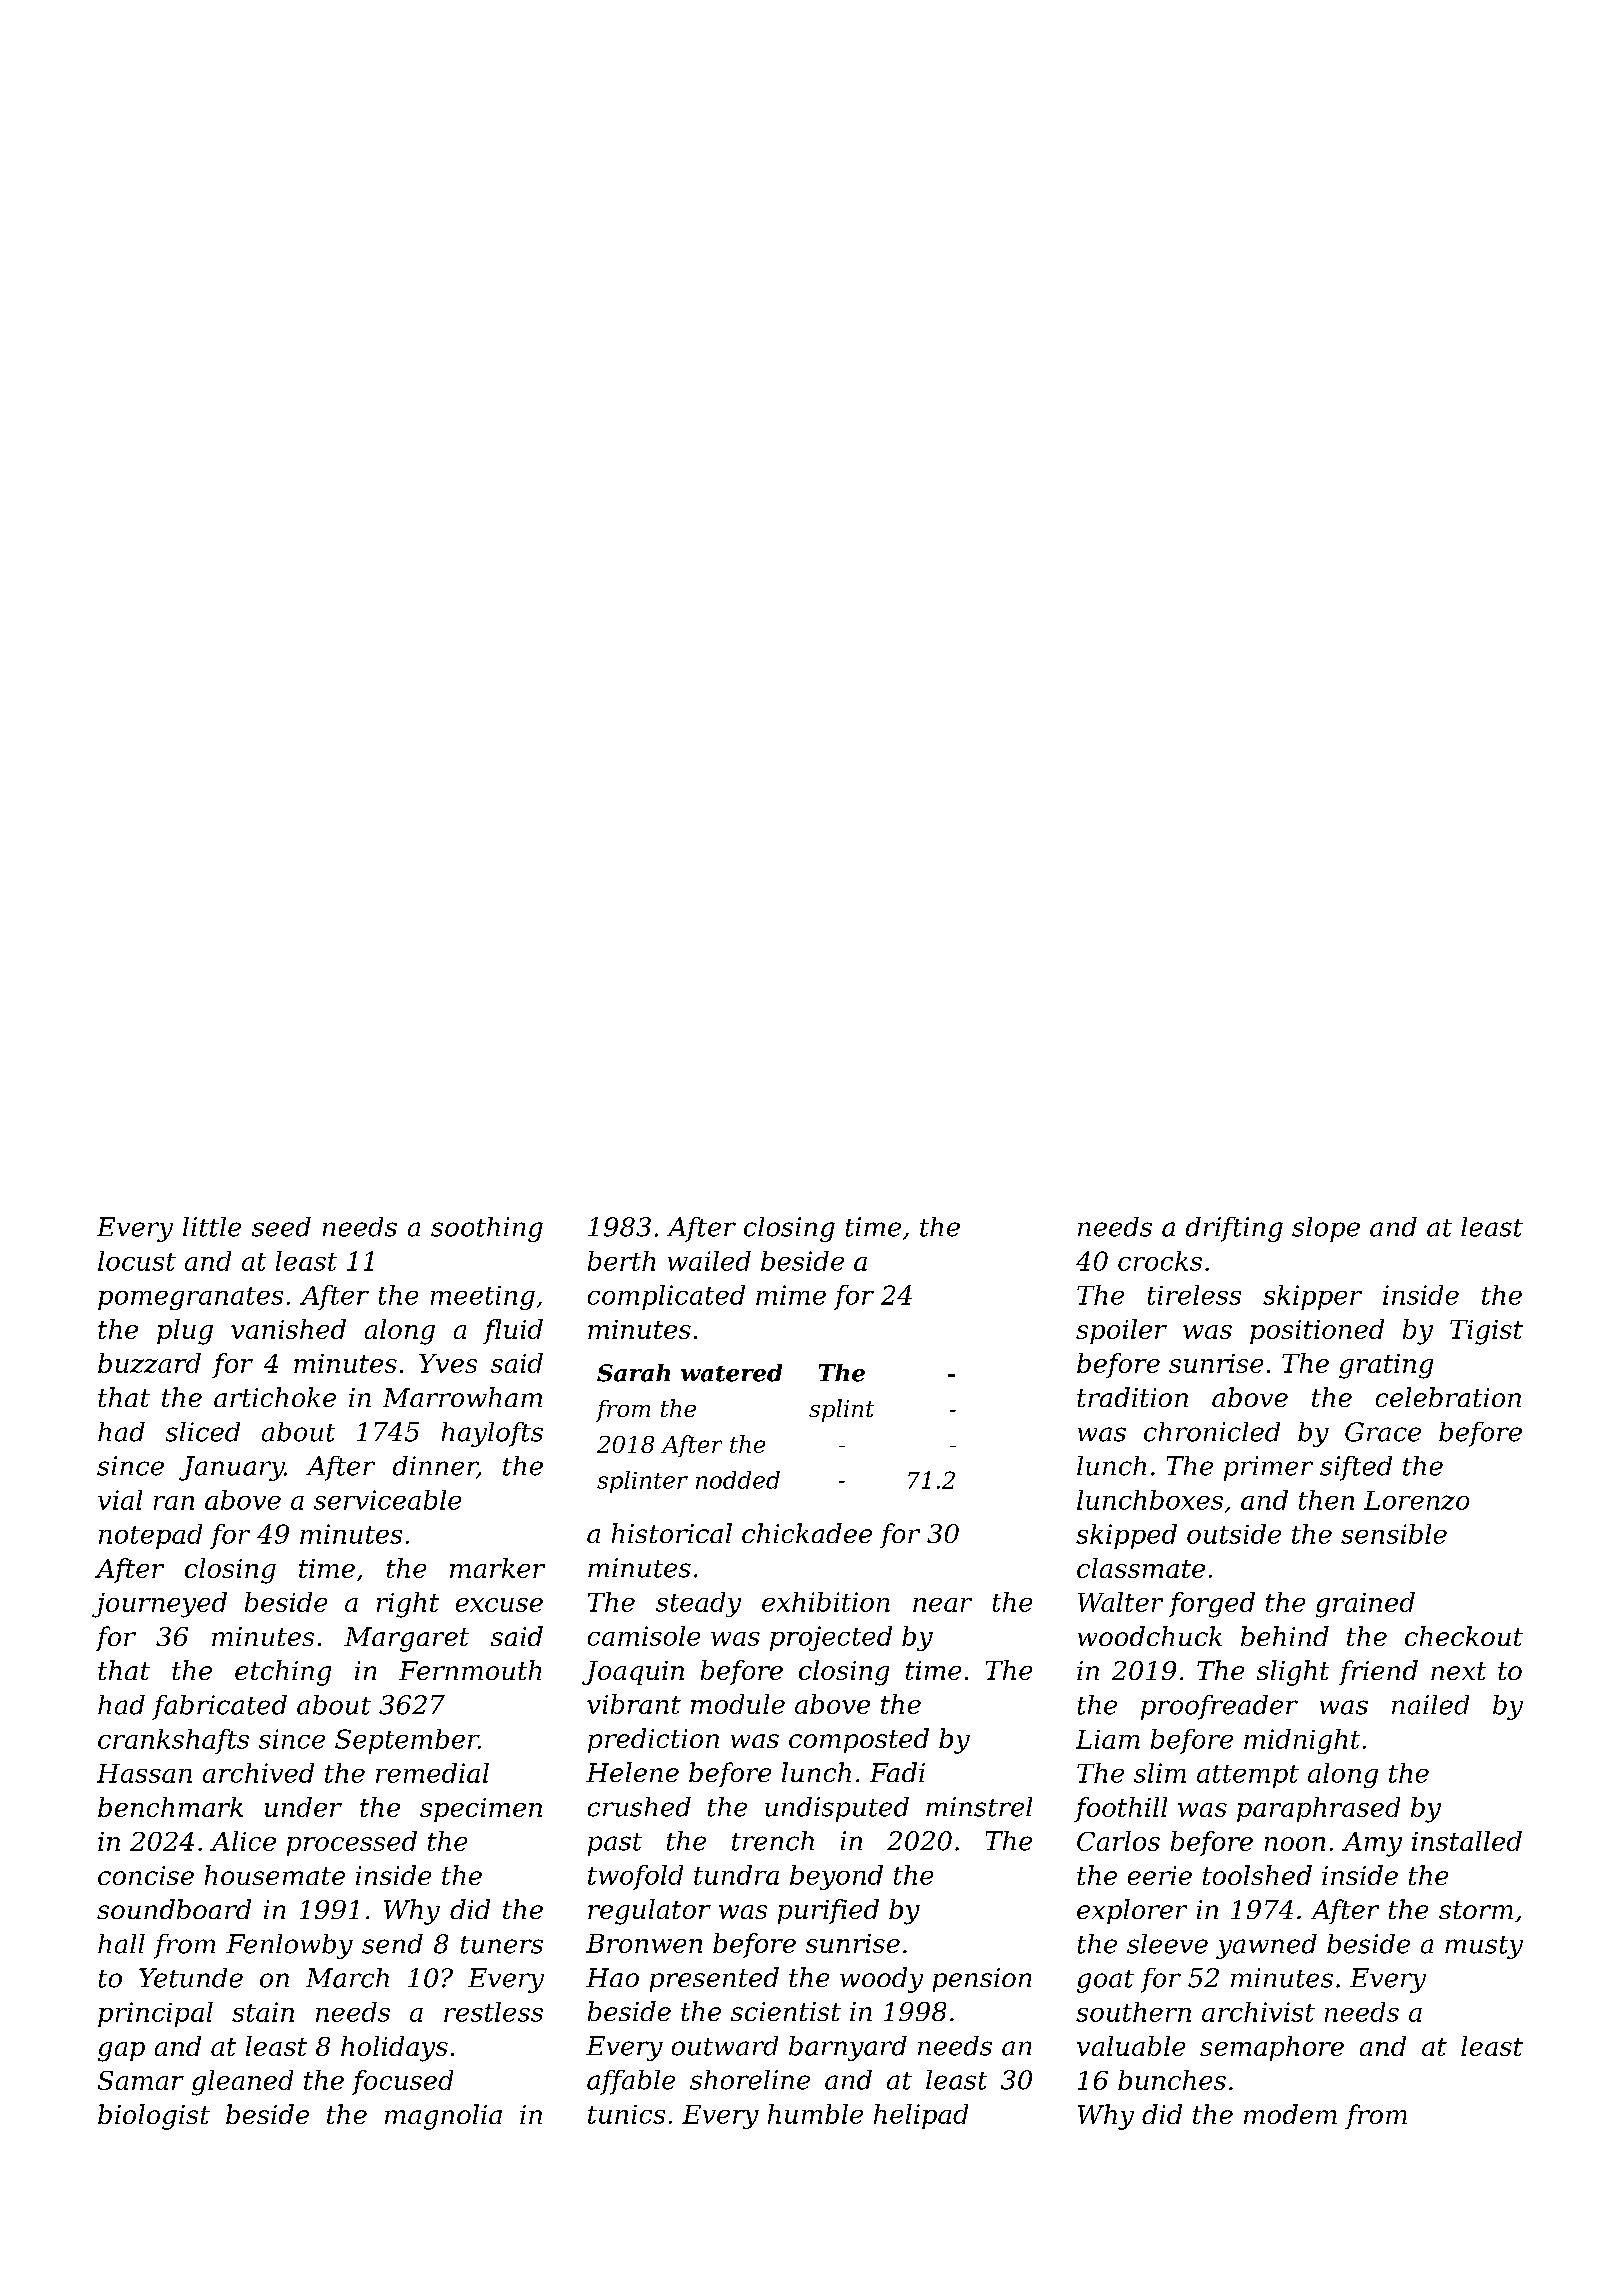 The height and width of the page is (2292, 1620). Describe the element at coordinates (242, 2083) in the page. I see `gleaned` at that location.
